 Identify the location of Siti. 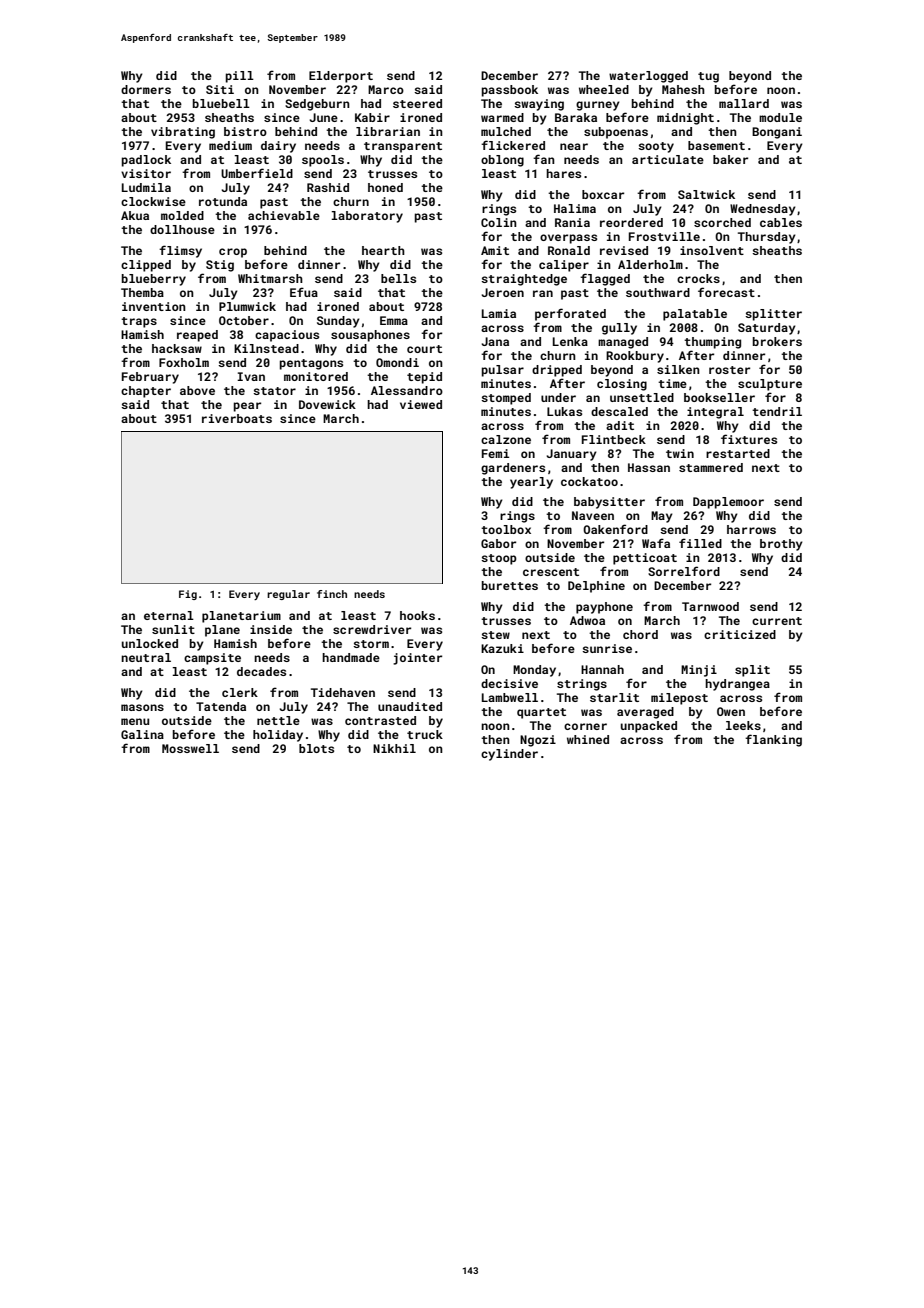
(220, 89).
